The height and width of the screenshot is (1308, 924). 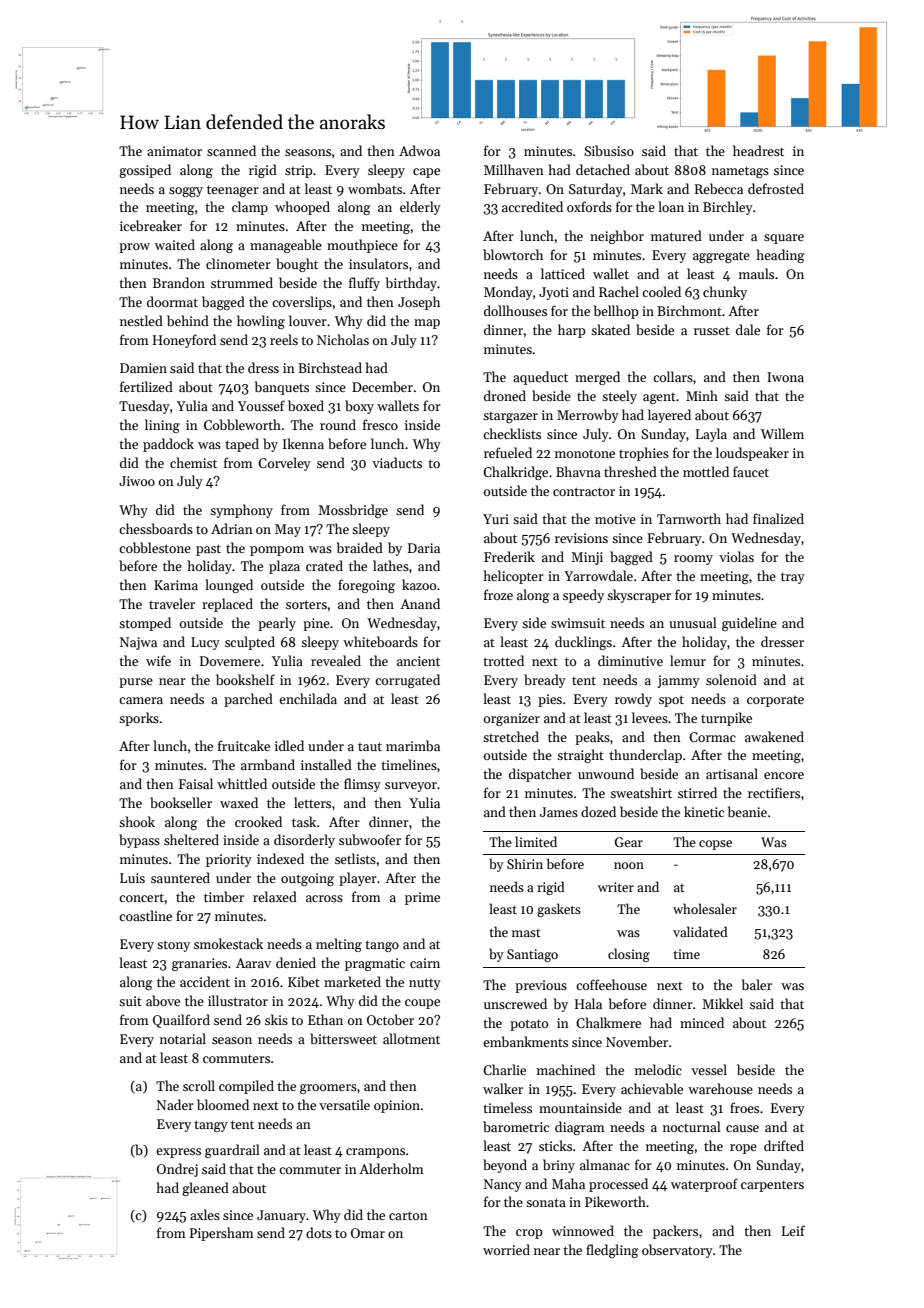 I want to click on ancient, so click(x=418, y=661).
